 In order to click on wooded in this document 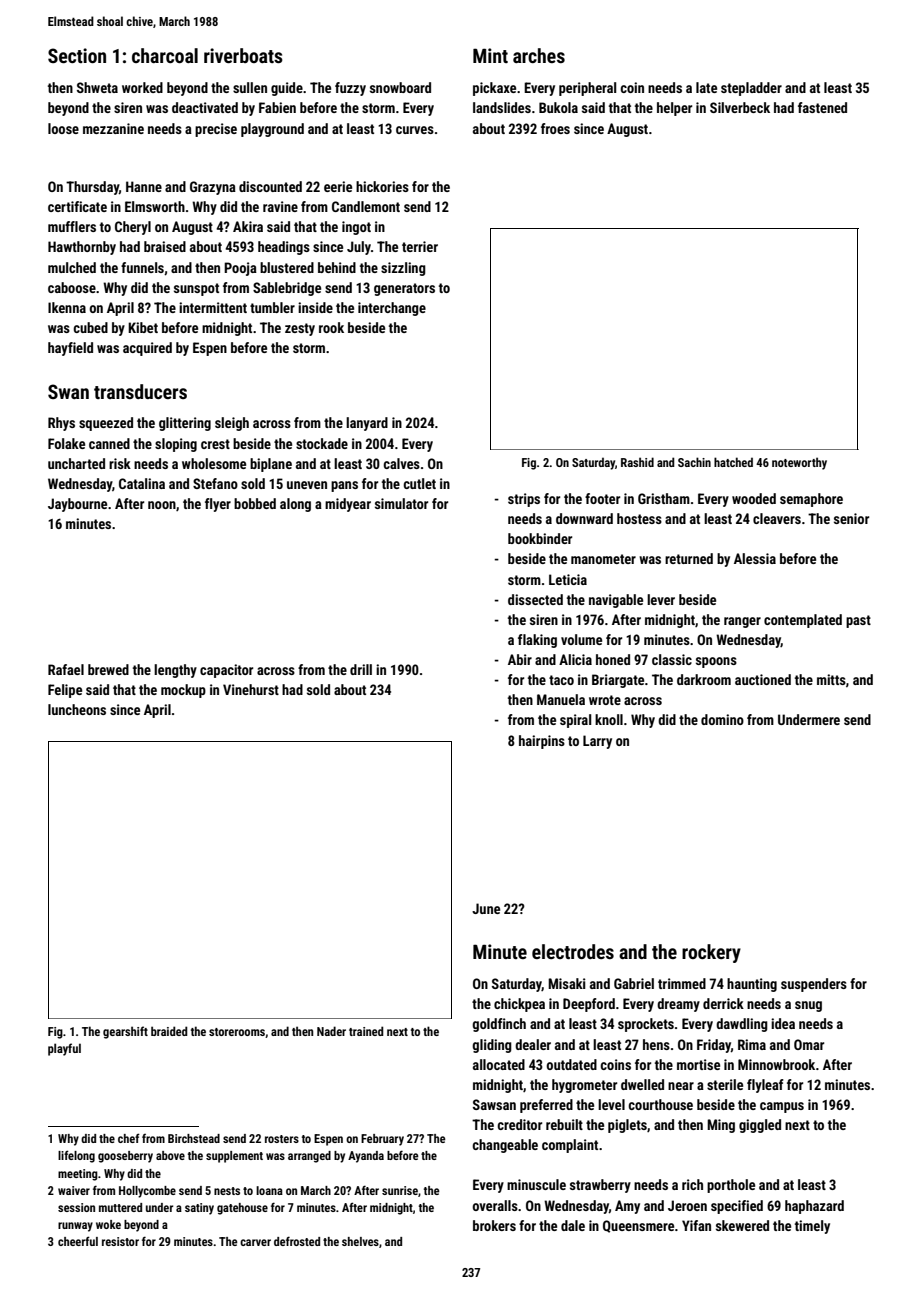, I will do `click(754, 498)`.
